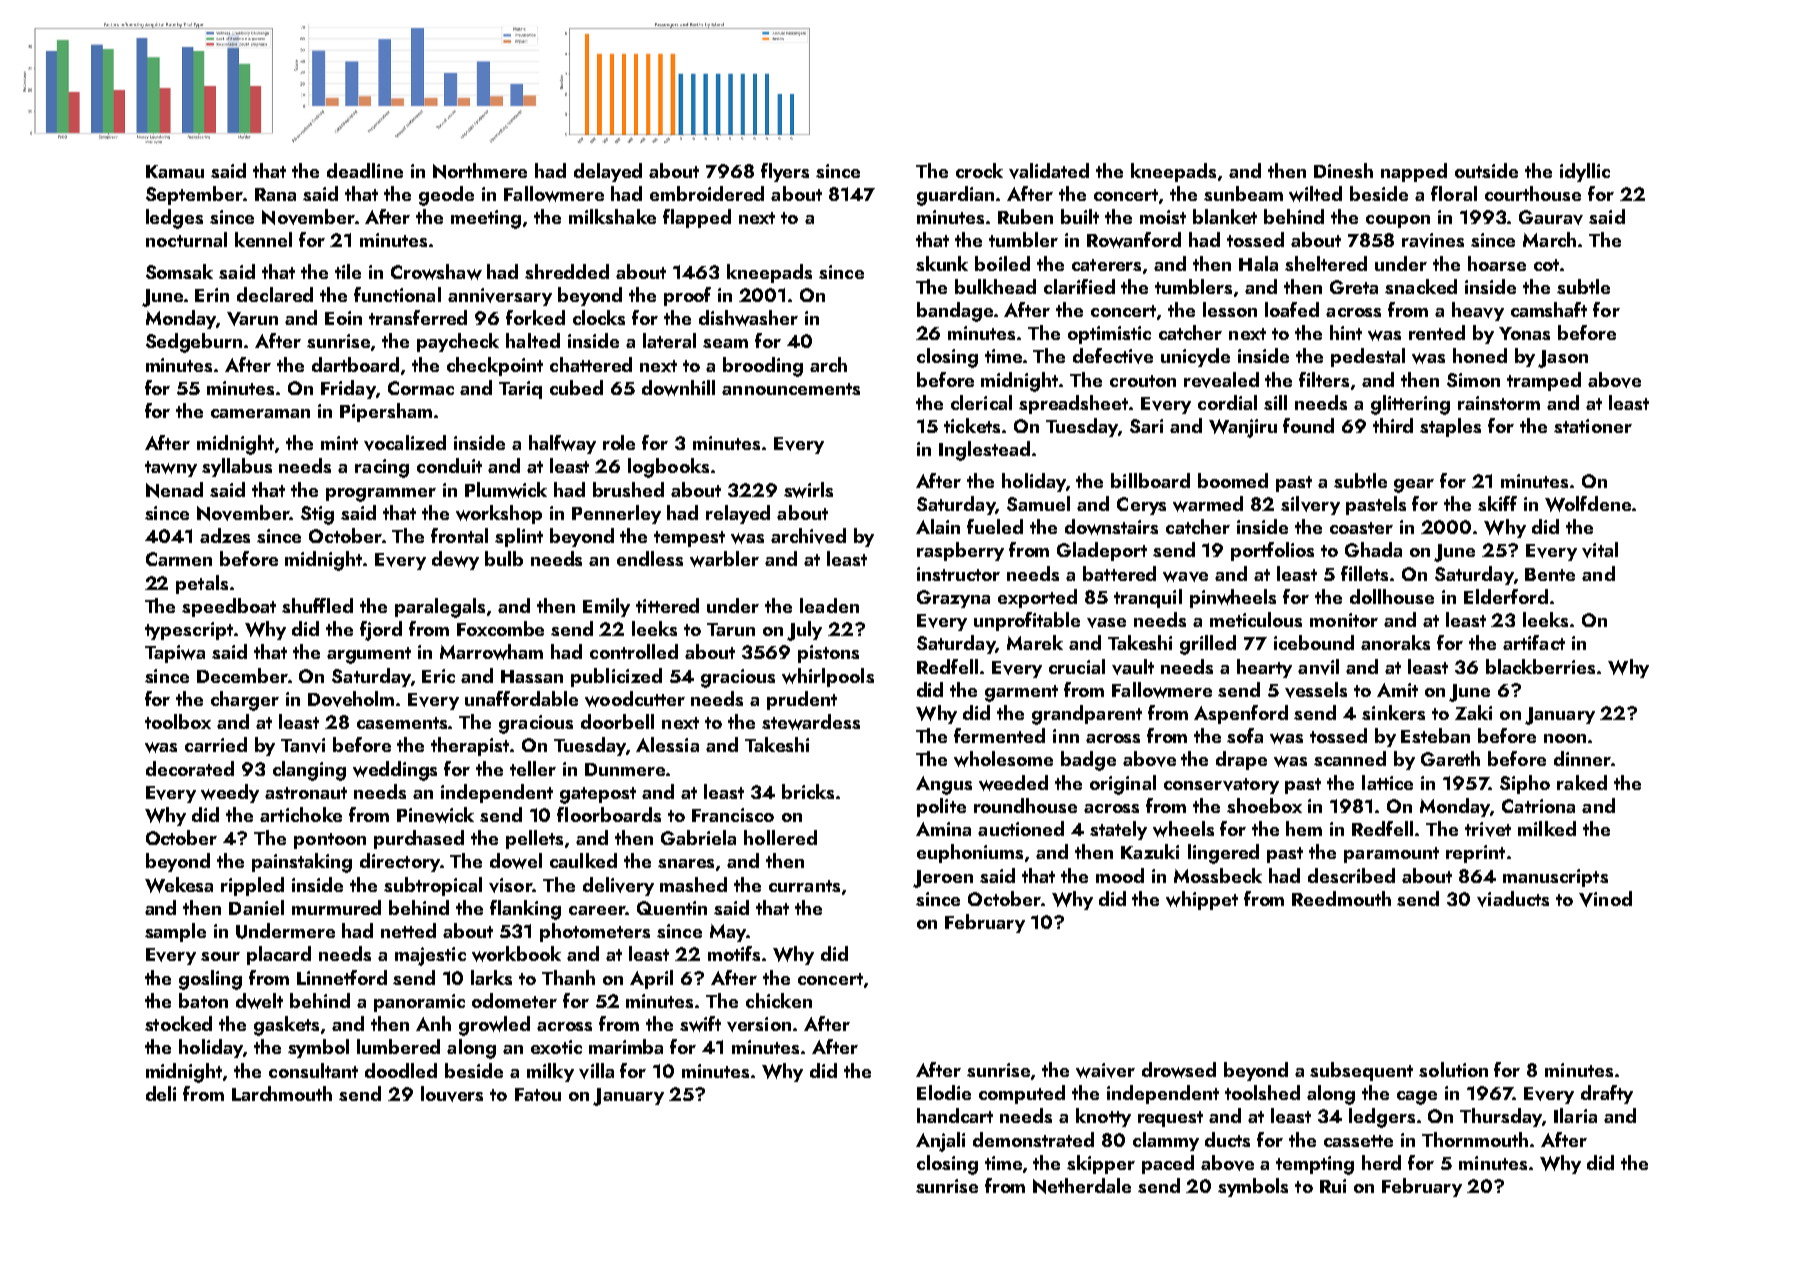 The image size is (1795, 1270). Describe the element at coordinates (365, 170) in the screenshot. I see `deadline` at that location.
